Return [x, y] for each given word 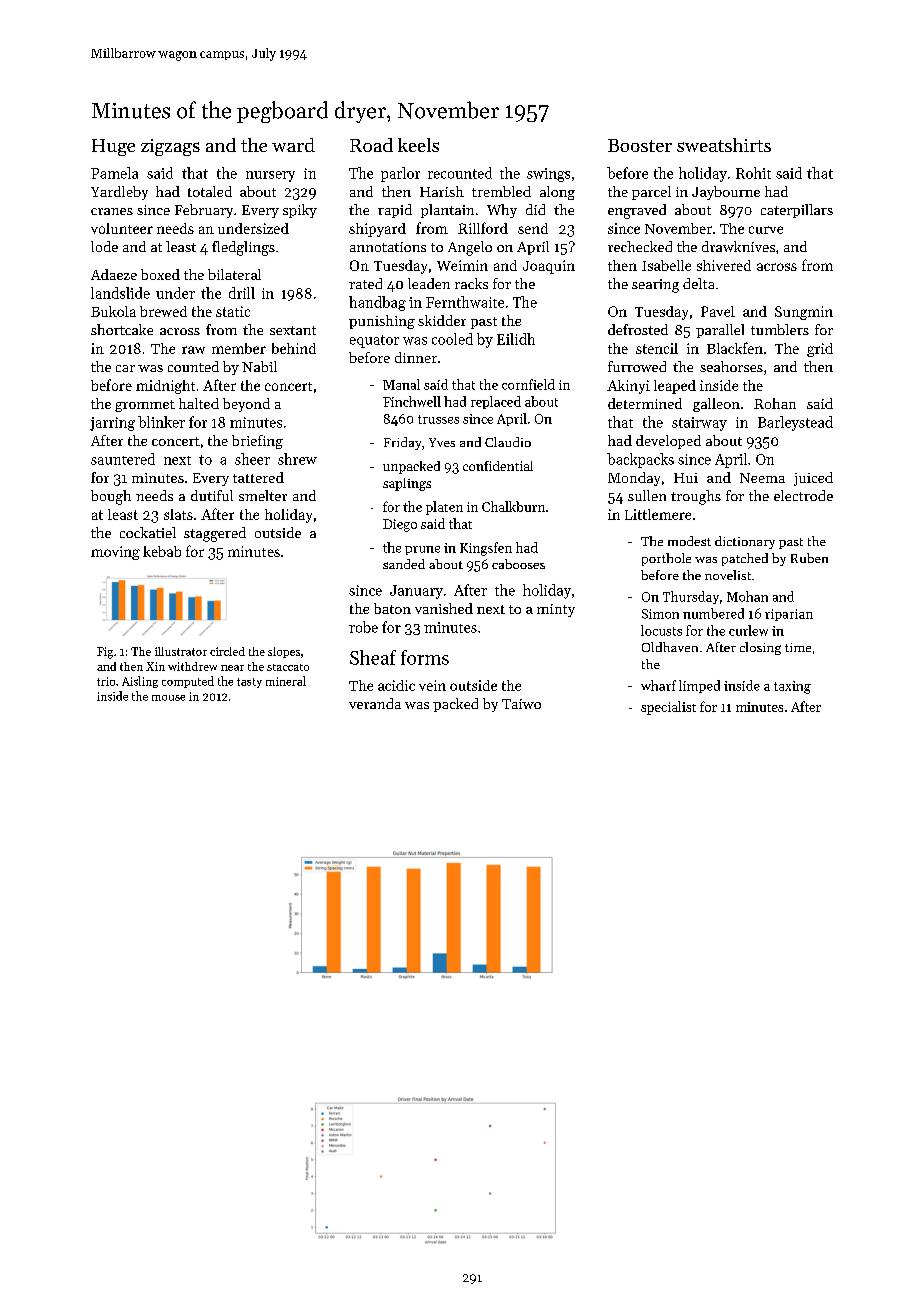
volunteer [122, 228]
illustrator [181, 651]
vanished [444, 608]
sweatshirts [724, 145]
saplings [407, 484]
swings [548, 175]
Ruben [809, 558]
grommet [145, 406]
